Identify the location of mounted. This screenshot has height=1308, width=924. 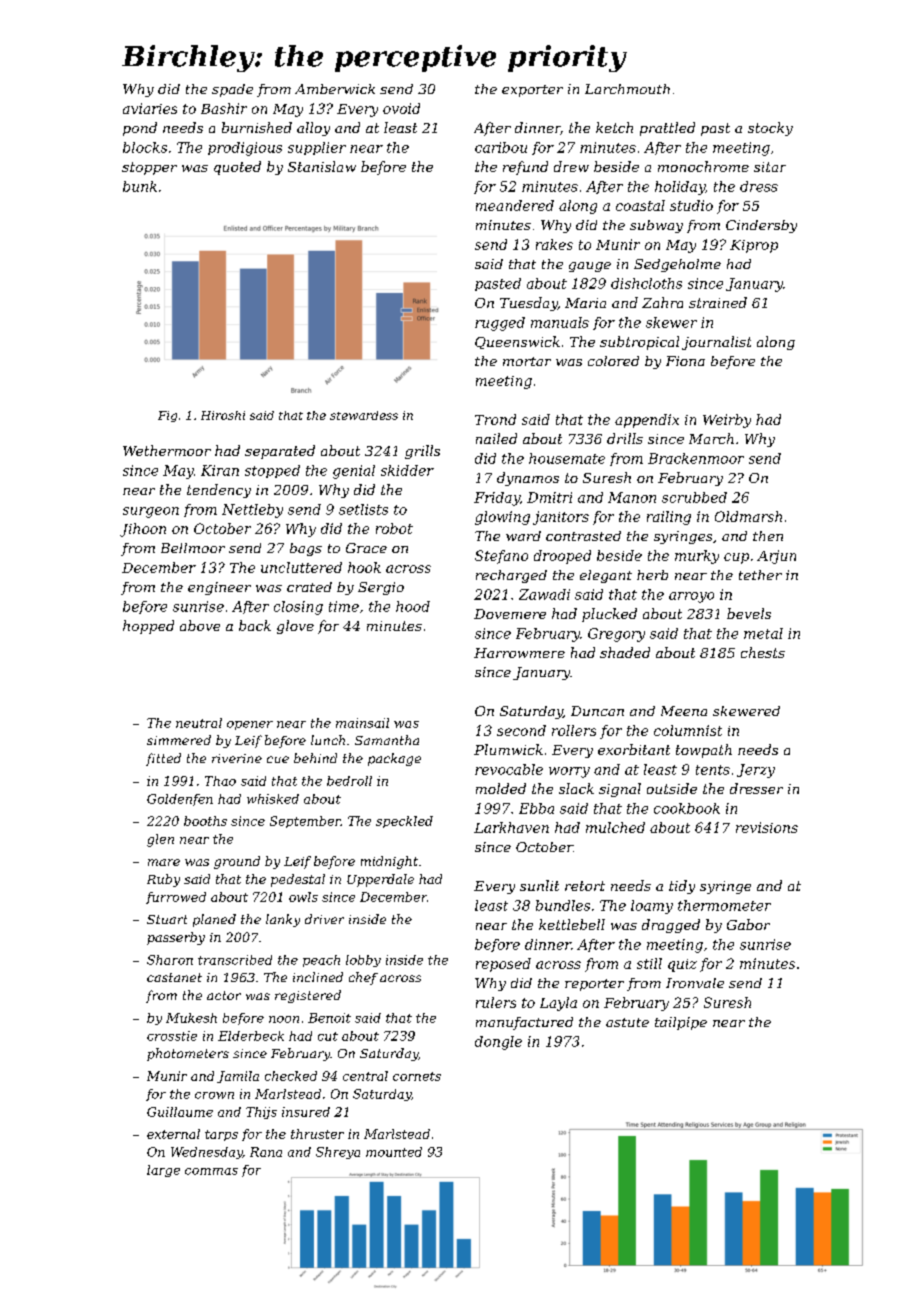
(394, 1152).
